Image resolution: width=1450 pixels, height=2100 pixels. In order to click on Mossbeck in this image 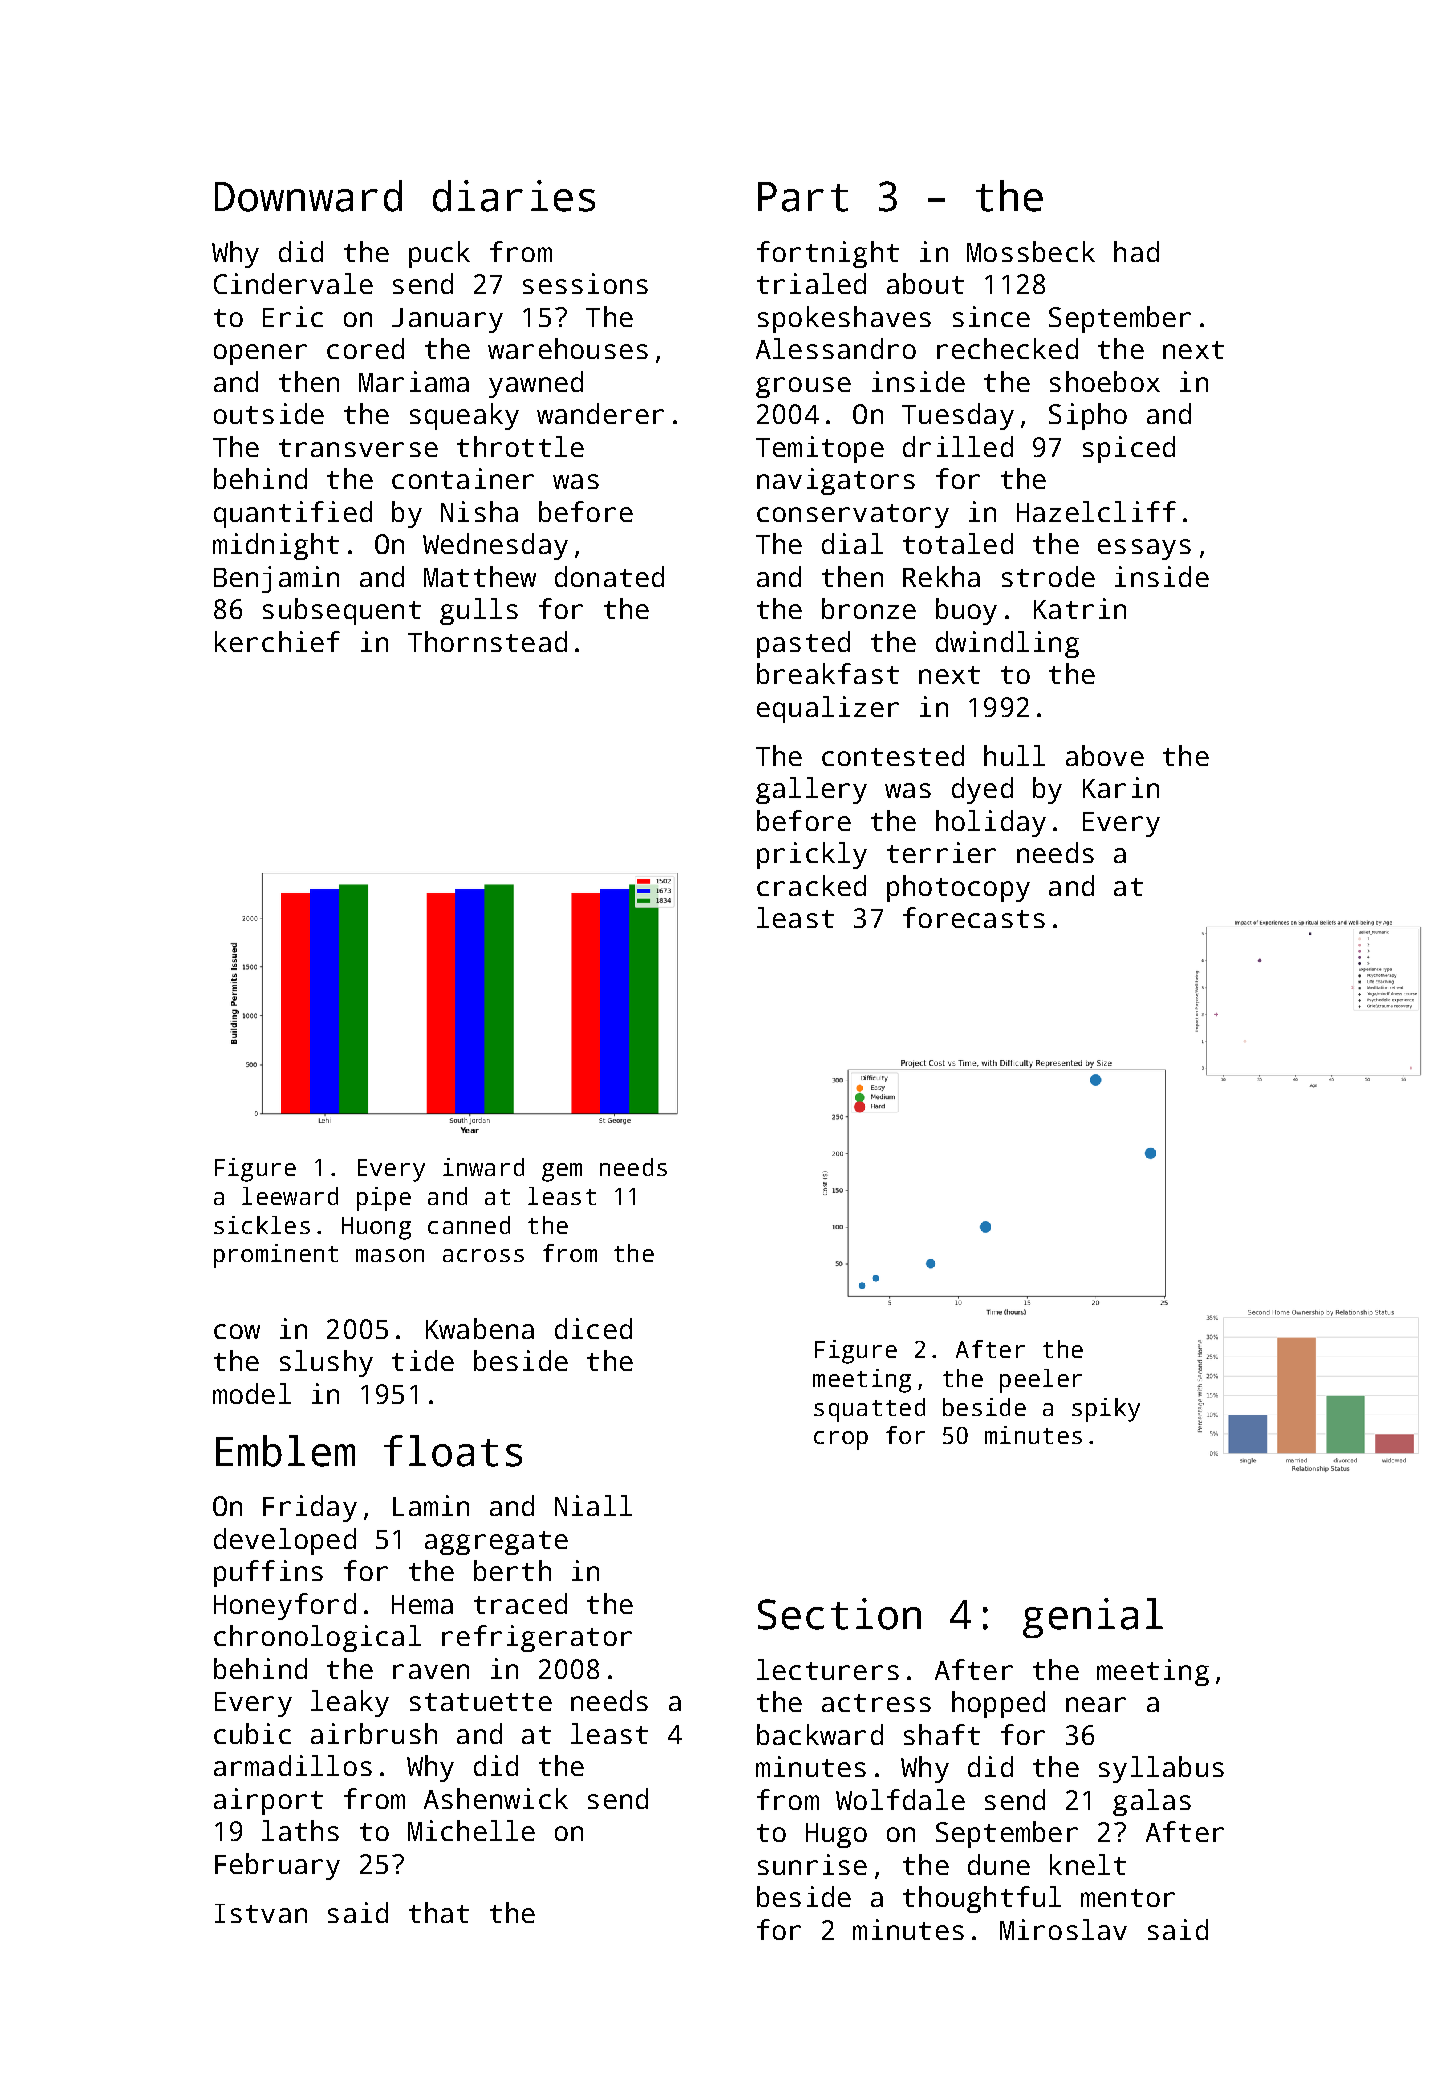, I will do `click(1031, 251)`.
